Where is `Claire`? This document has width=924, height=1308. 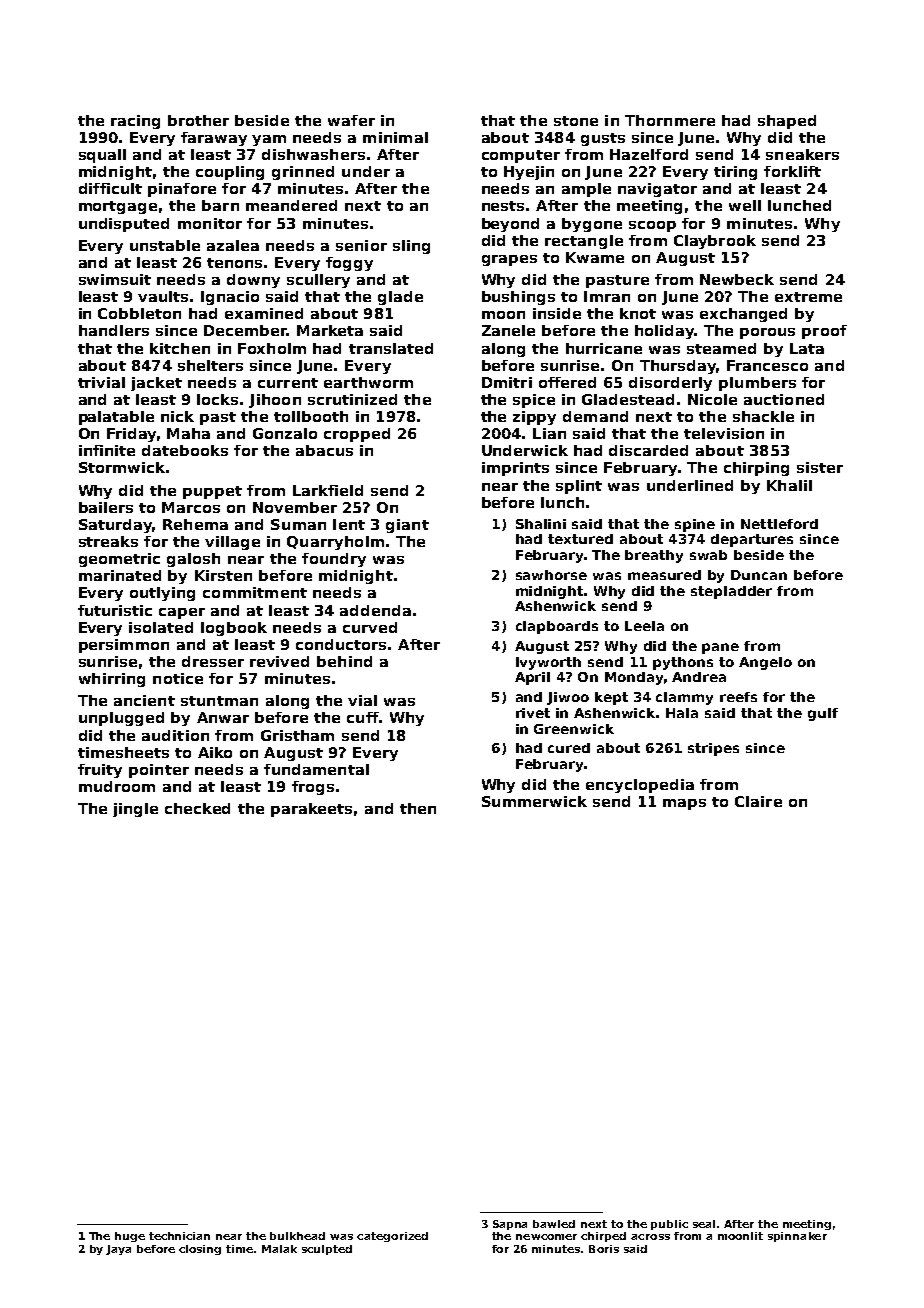
Claire is located at coordinates (758, 801).
